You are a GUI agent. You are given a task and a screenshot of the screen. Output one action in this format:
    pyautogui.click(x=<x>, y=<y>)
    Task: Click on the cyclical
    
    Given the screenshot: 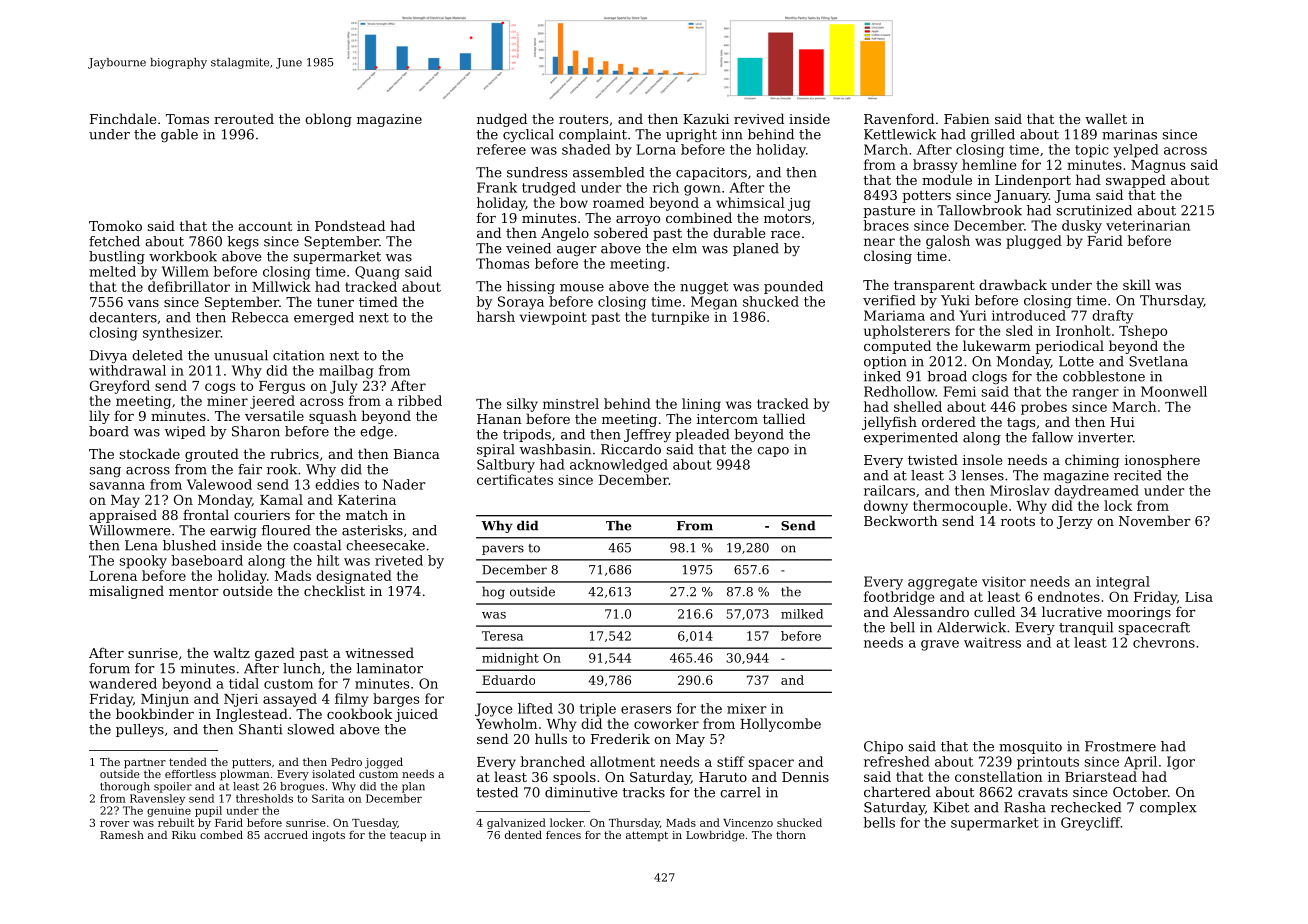 What is the action you would take?
    pyautogui.click(x=528, y=135)
